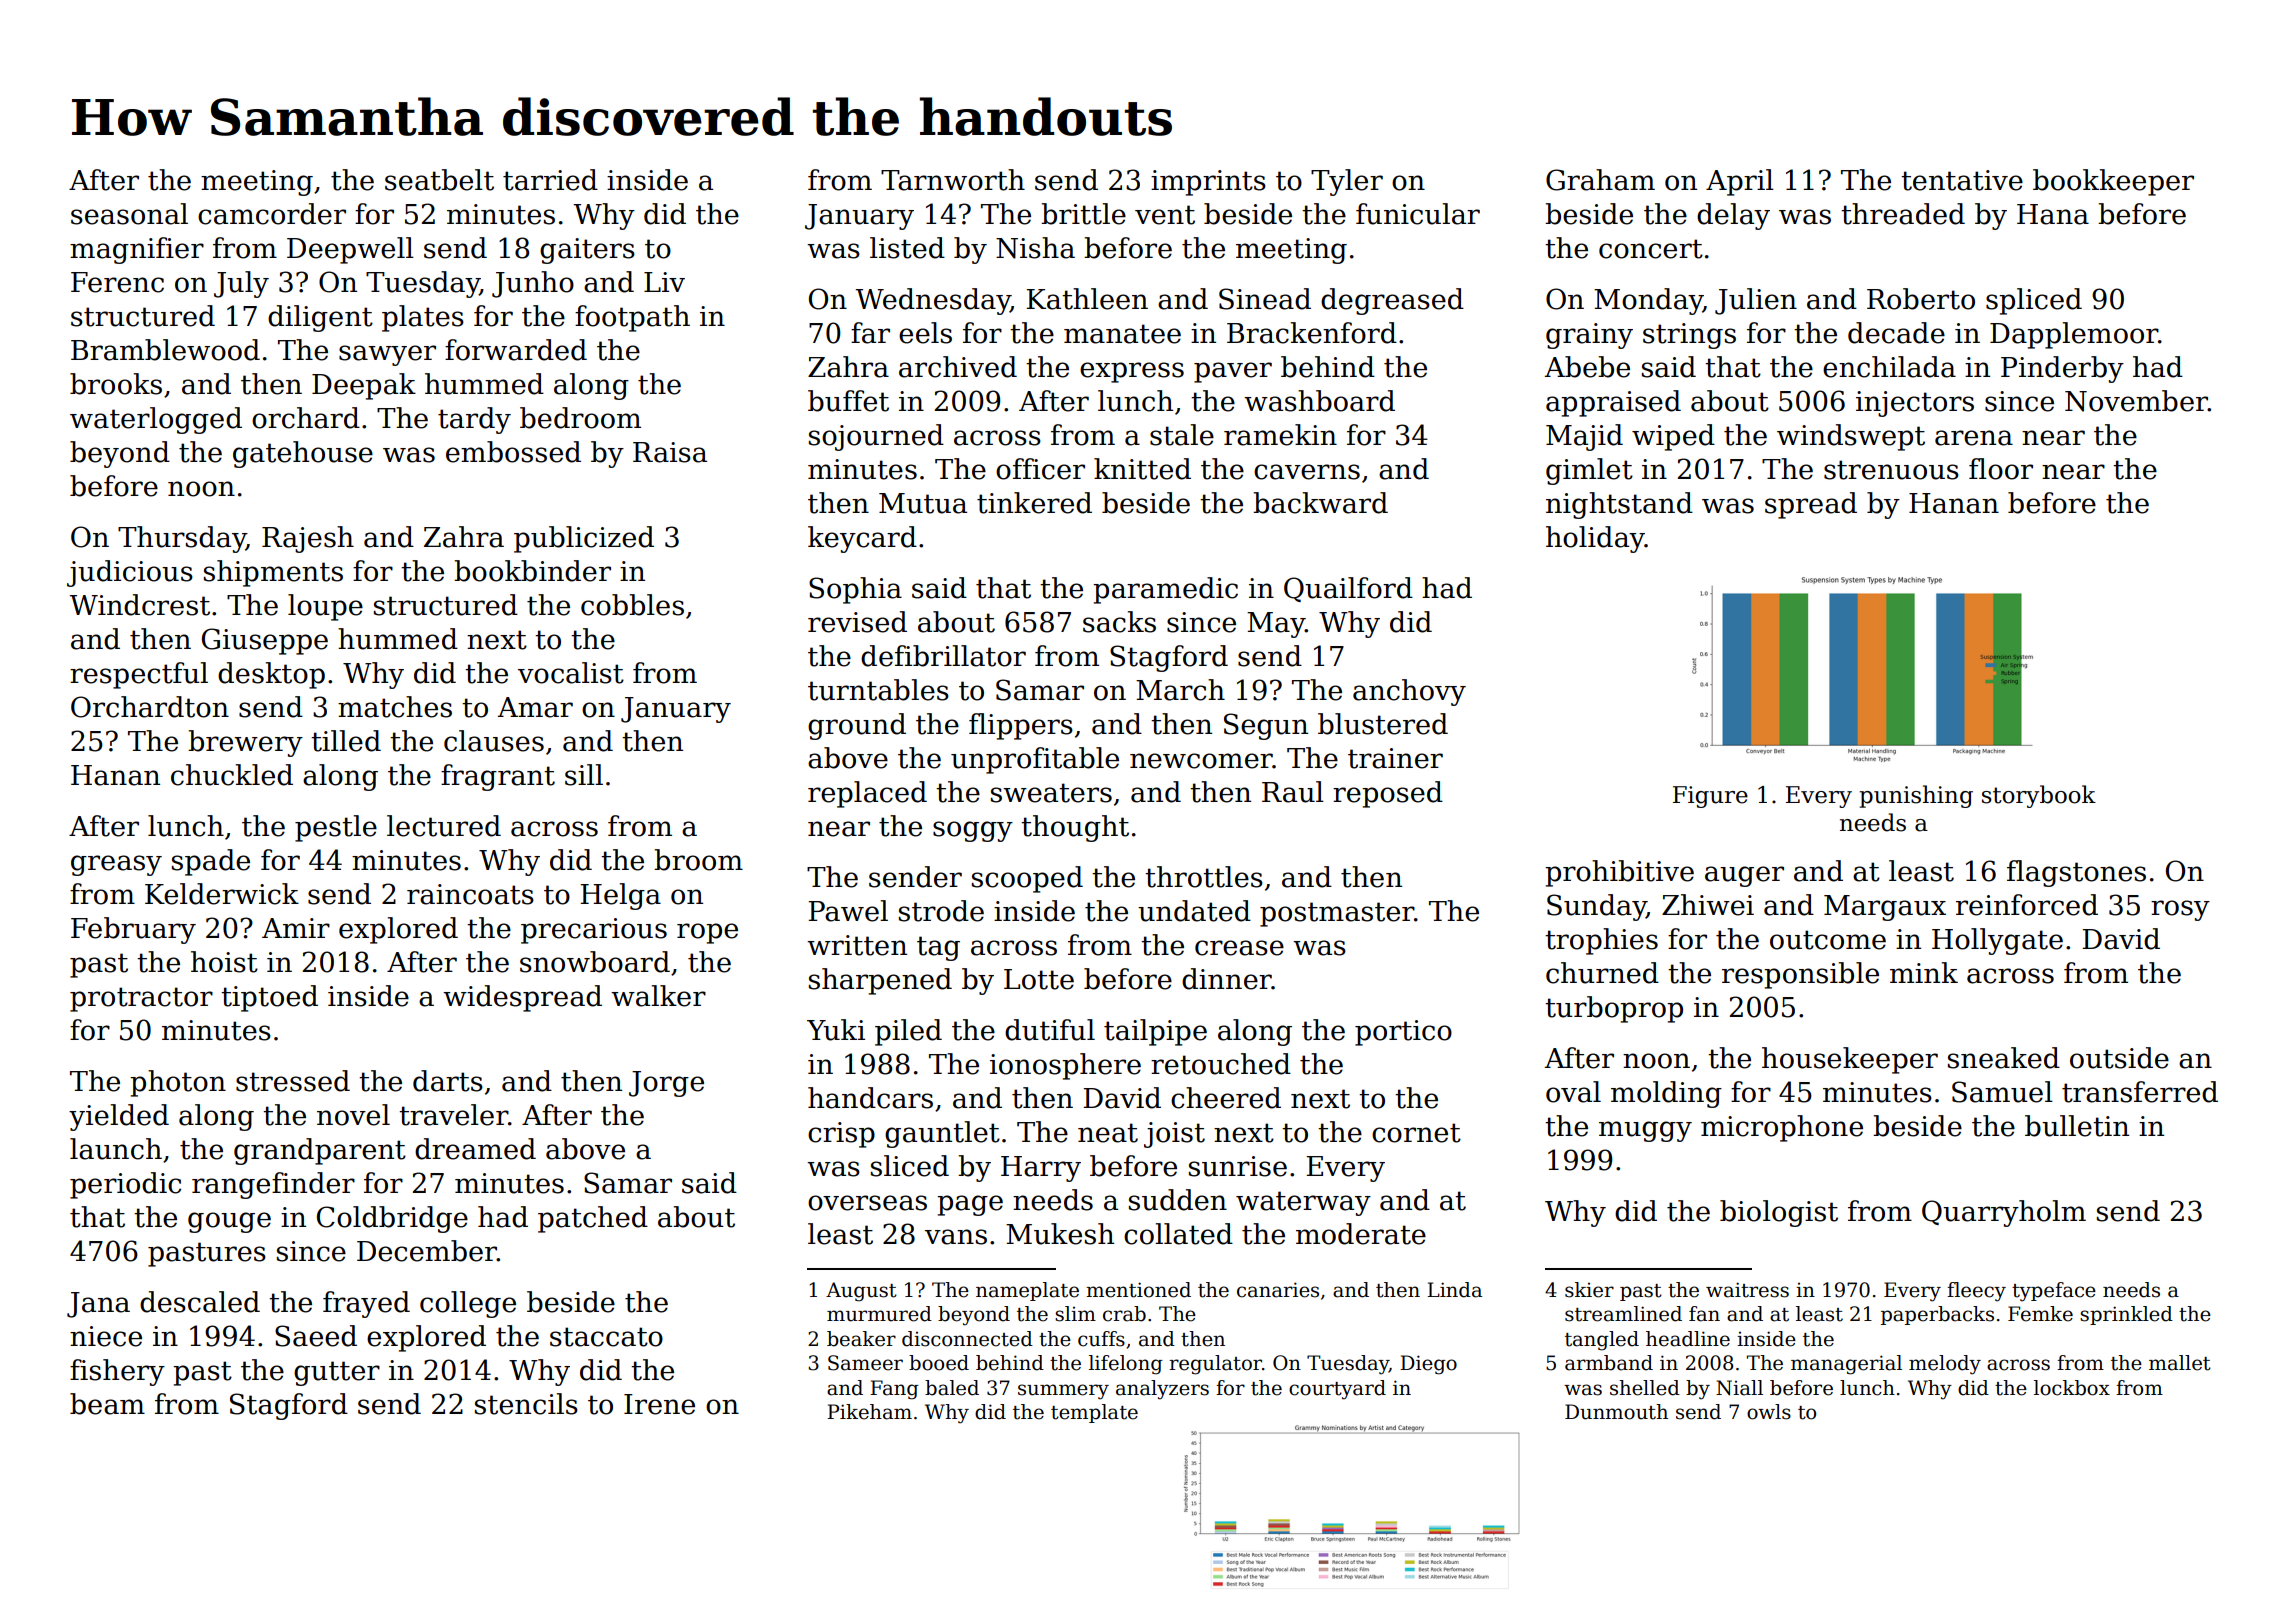 The width and height of the page is (2292, 1620). What do you see at coordinates (1779, 1213) in the page?
I see `biologist` at bounding box center [1779, 1213].
